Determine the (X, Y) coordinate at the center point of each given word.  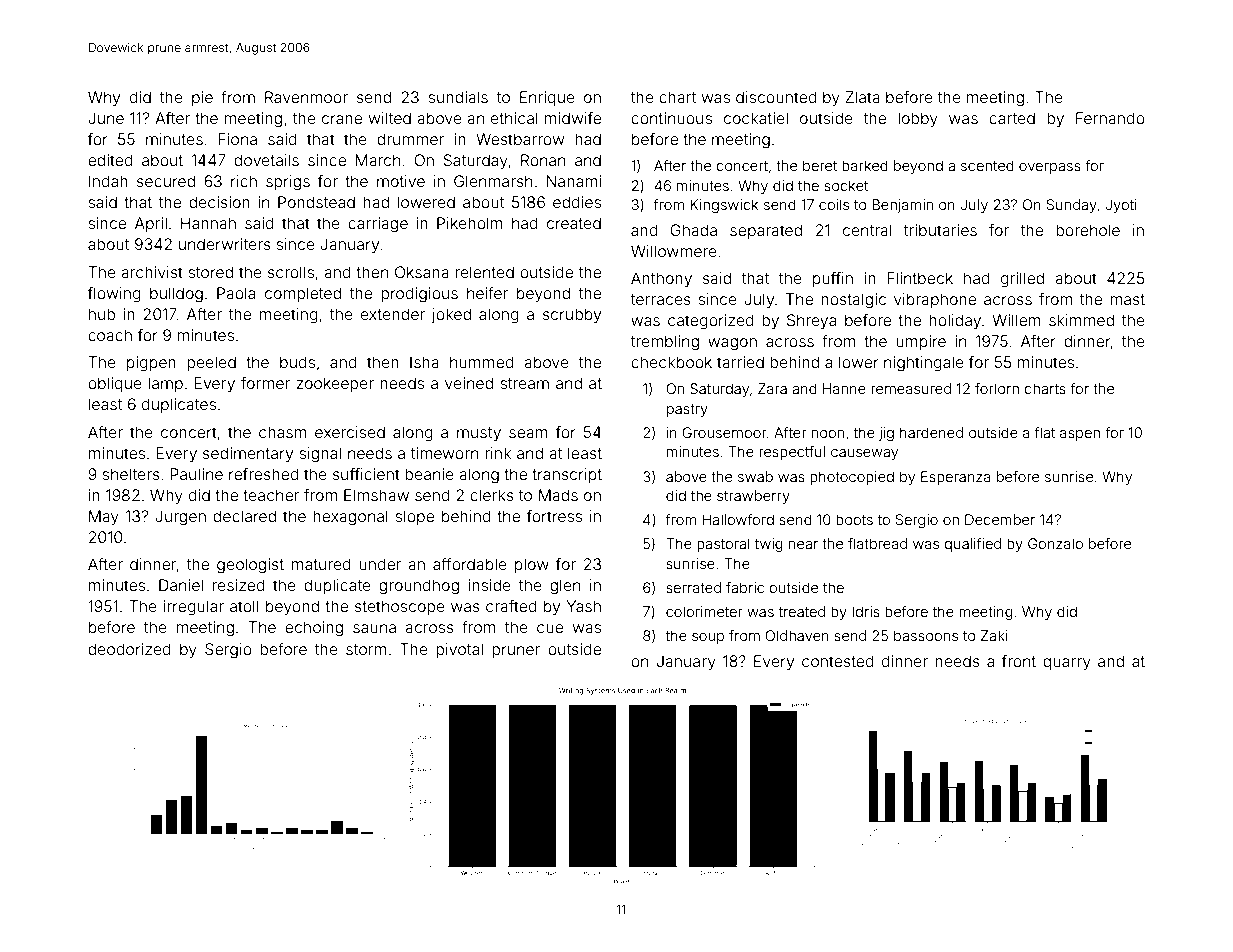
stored (210, 272)
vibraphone (935, 300)
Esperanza (956, 478)
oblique (115, 384)
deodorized (129, 649)
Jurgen (180, 518)
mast (1127, 299)
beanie (429, 474)
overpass (1050, 168)
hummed (482, 362)
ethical (514, 118)
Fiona (238, 139)
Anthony (661, 280)
